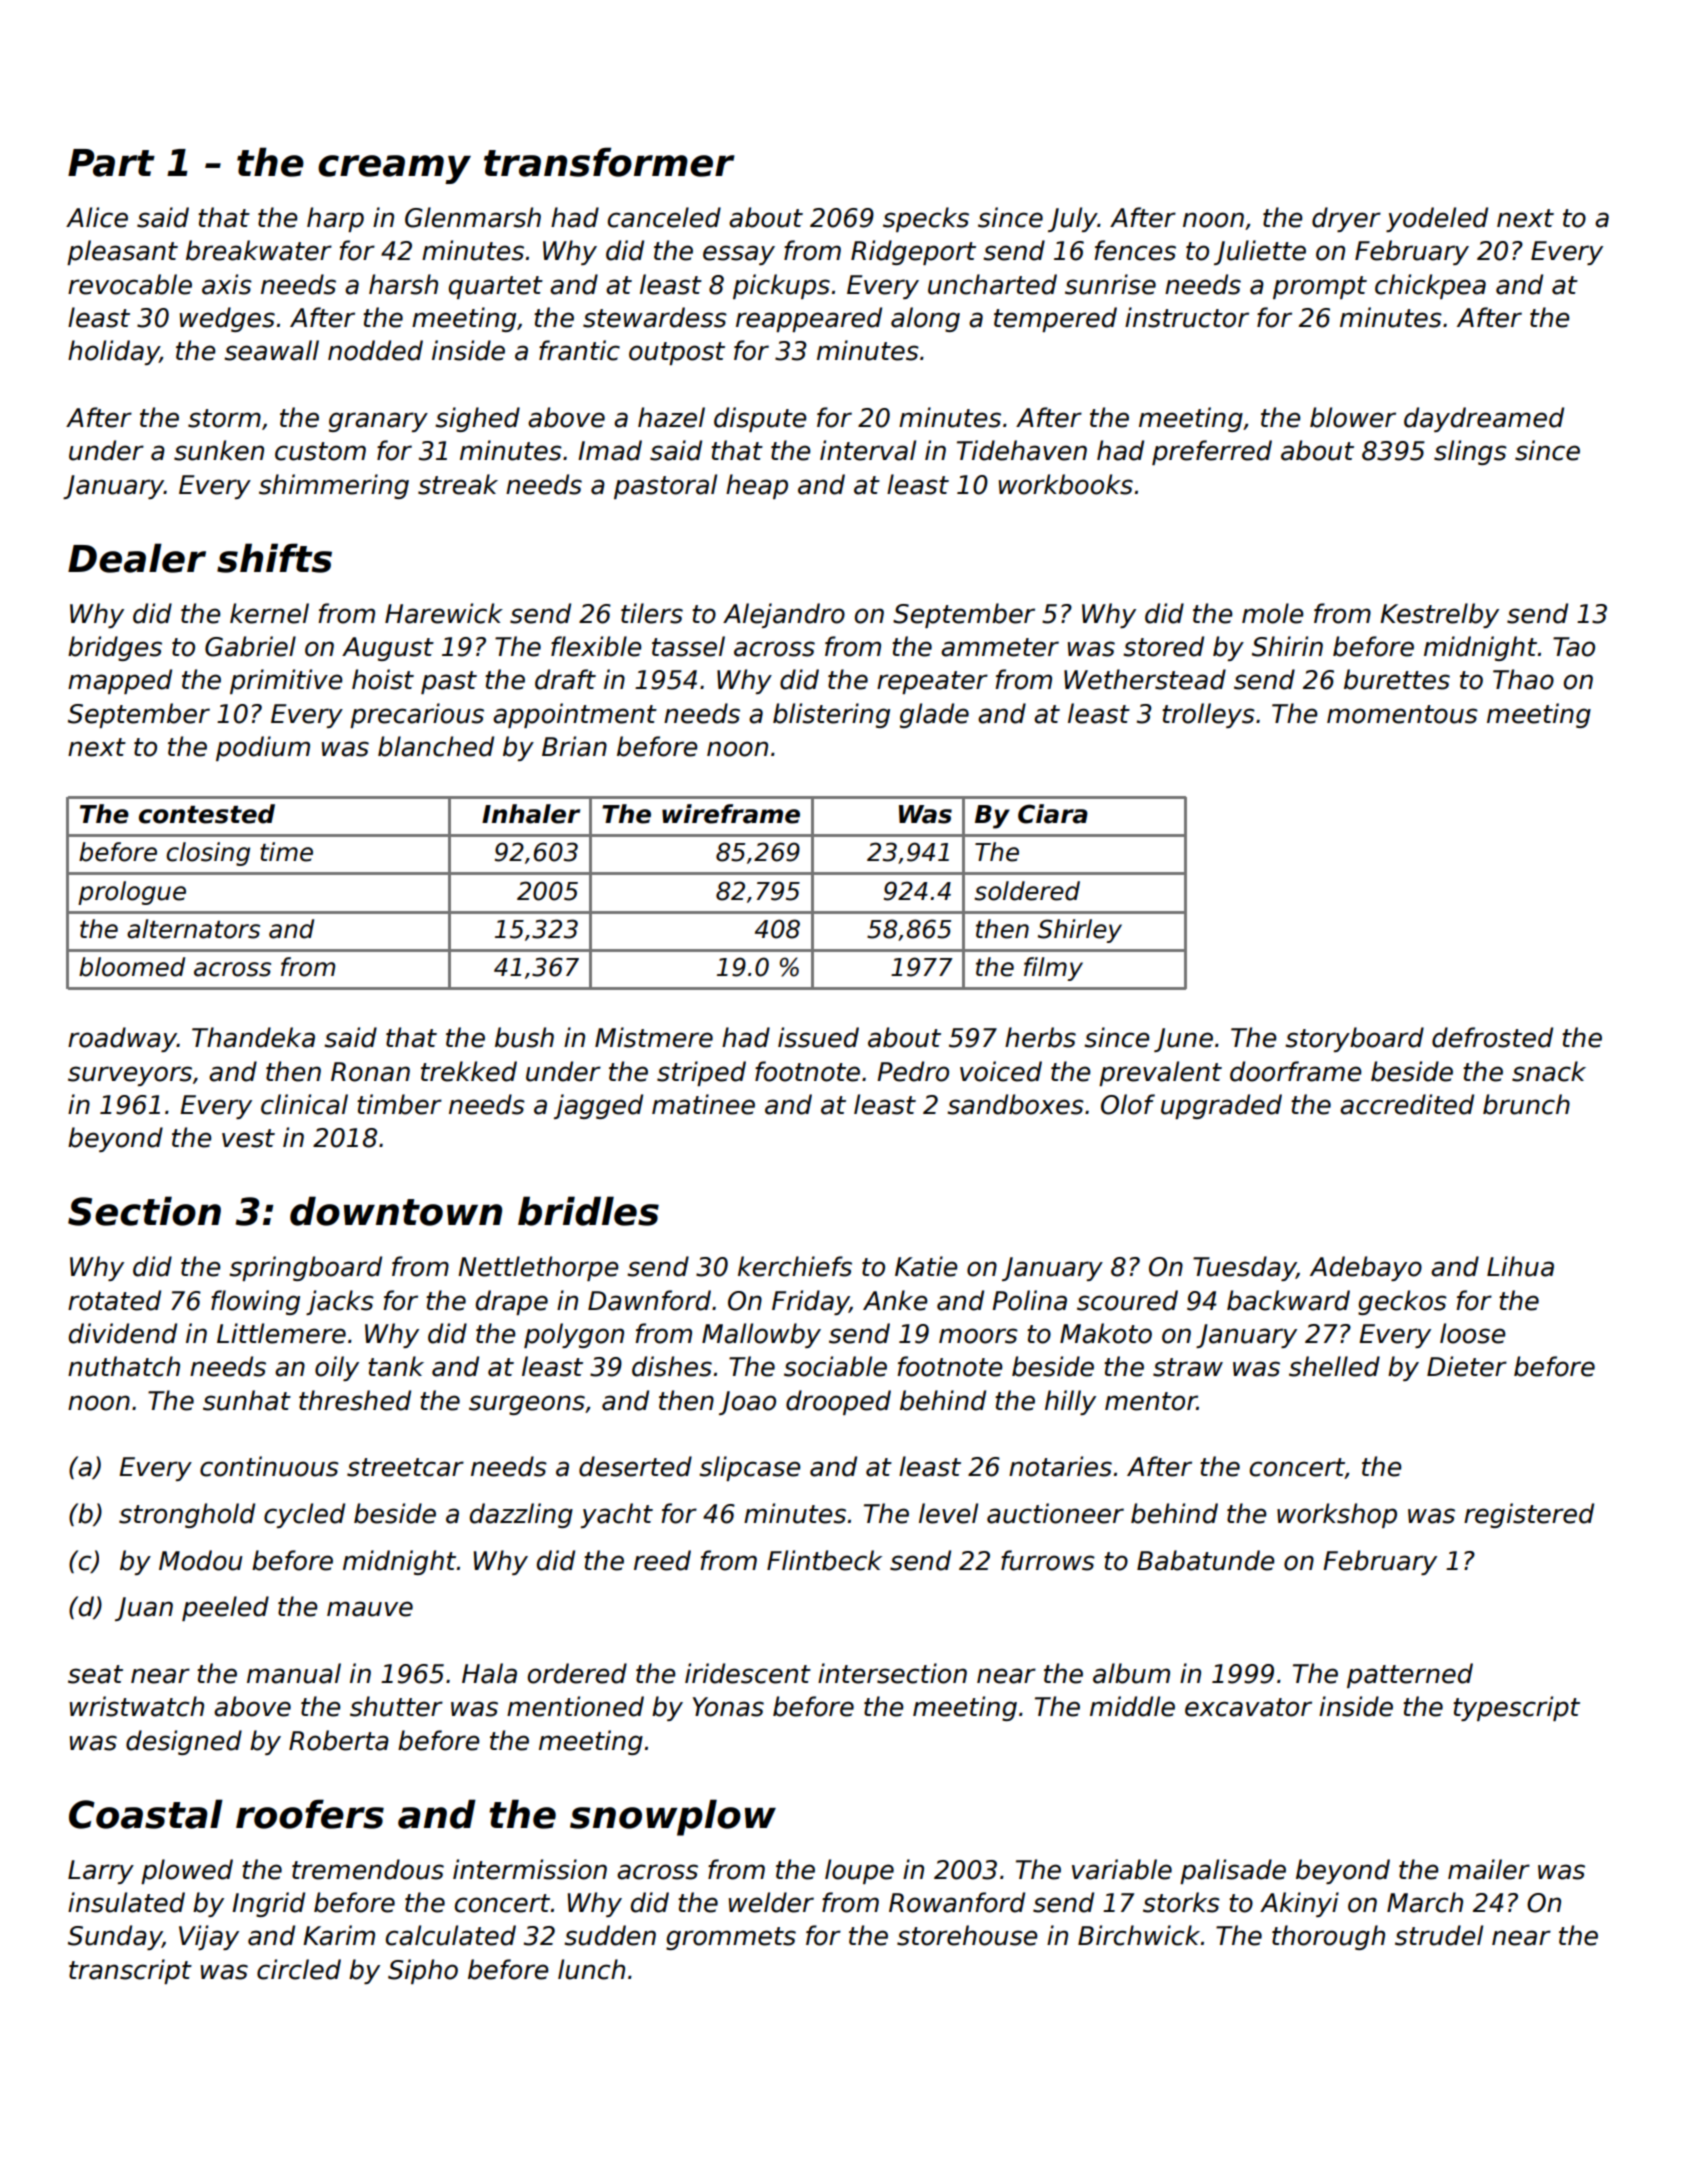 Image resolution: width=1683 pixels, height=2178 pixels. I want to click on blower, so click(1353, 417).
